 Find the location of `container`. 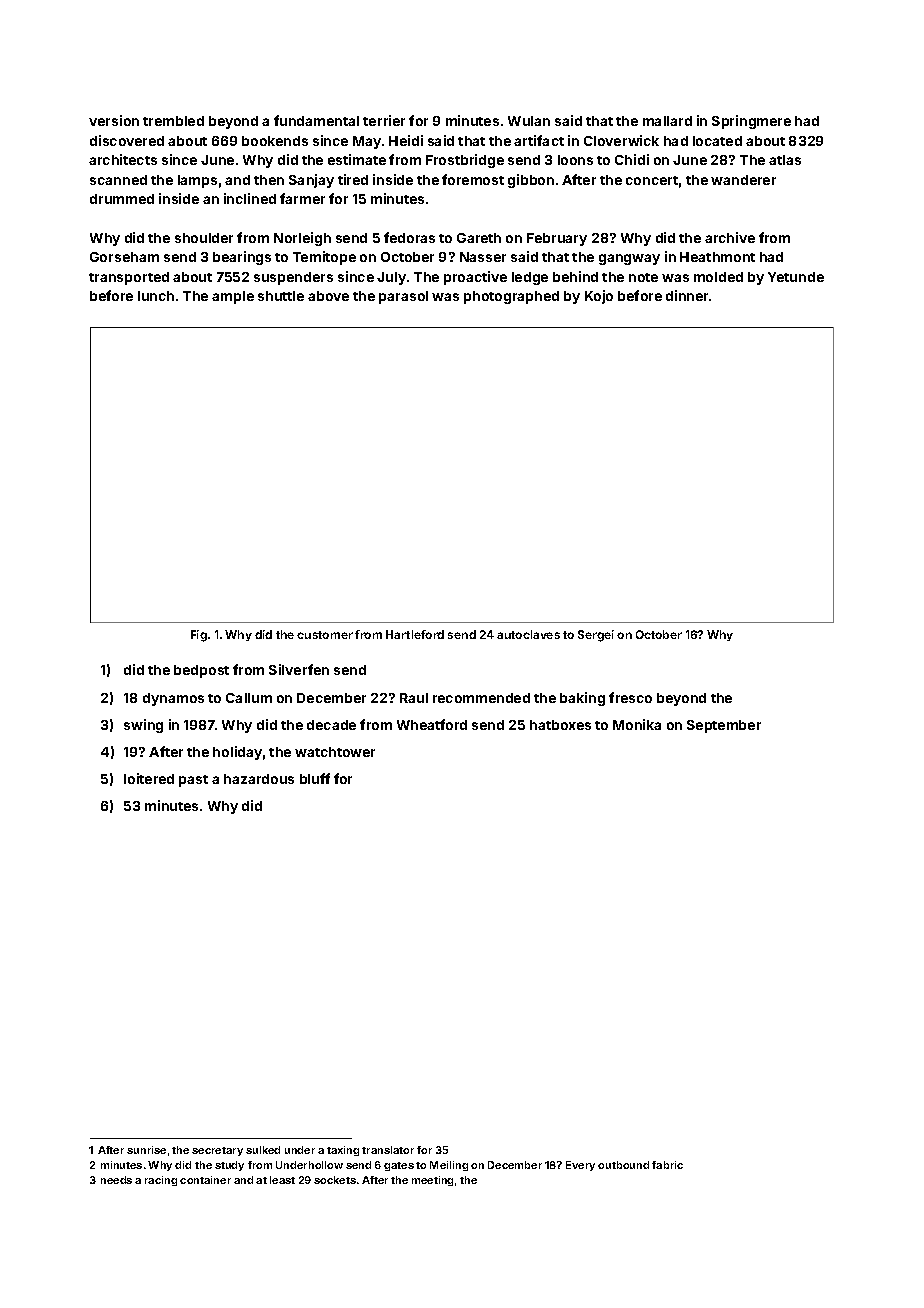

container is located at coordinates (205, 1180).
